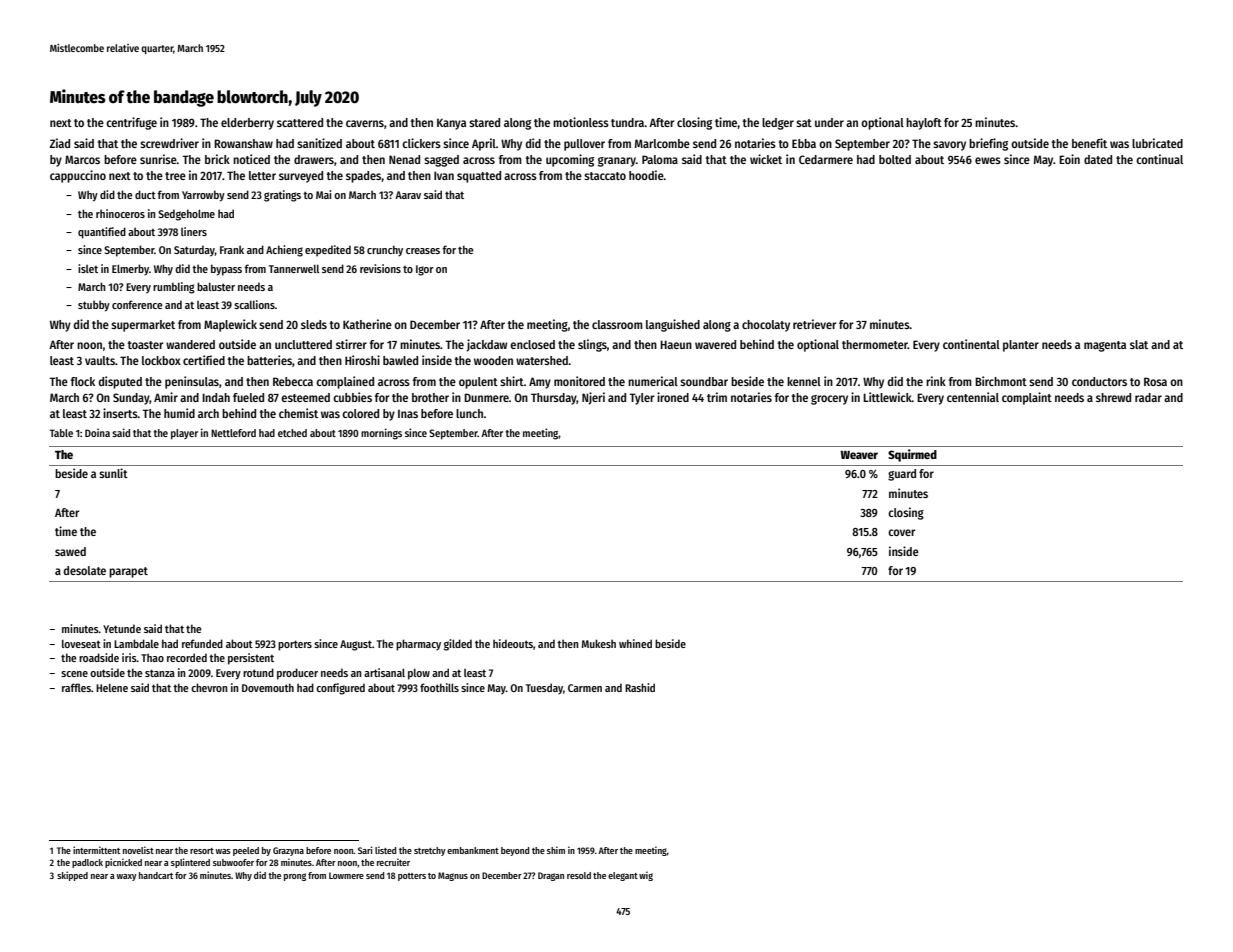  Describe the element at coordinates (131, 123) in the page. I see `centrifuge` at that location.
